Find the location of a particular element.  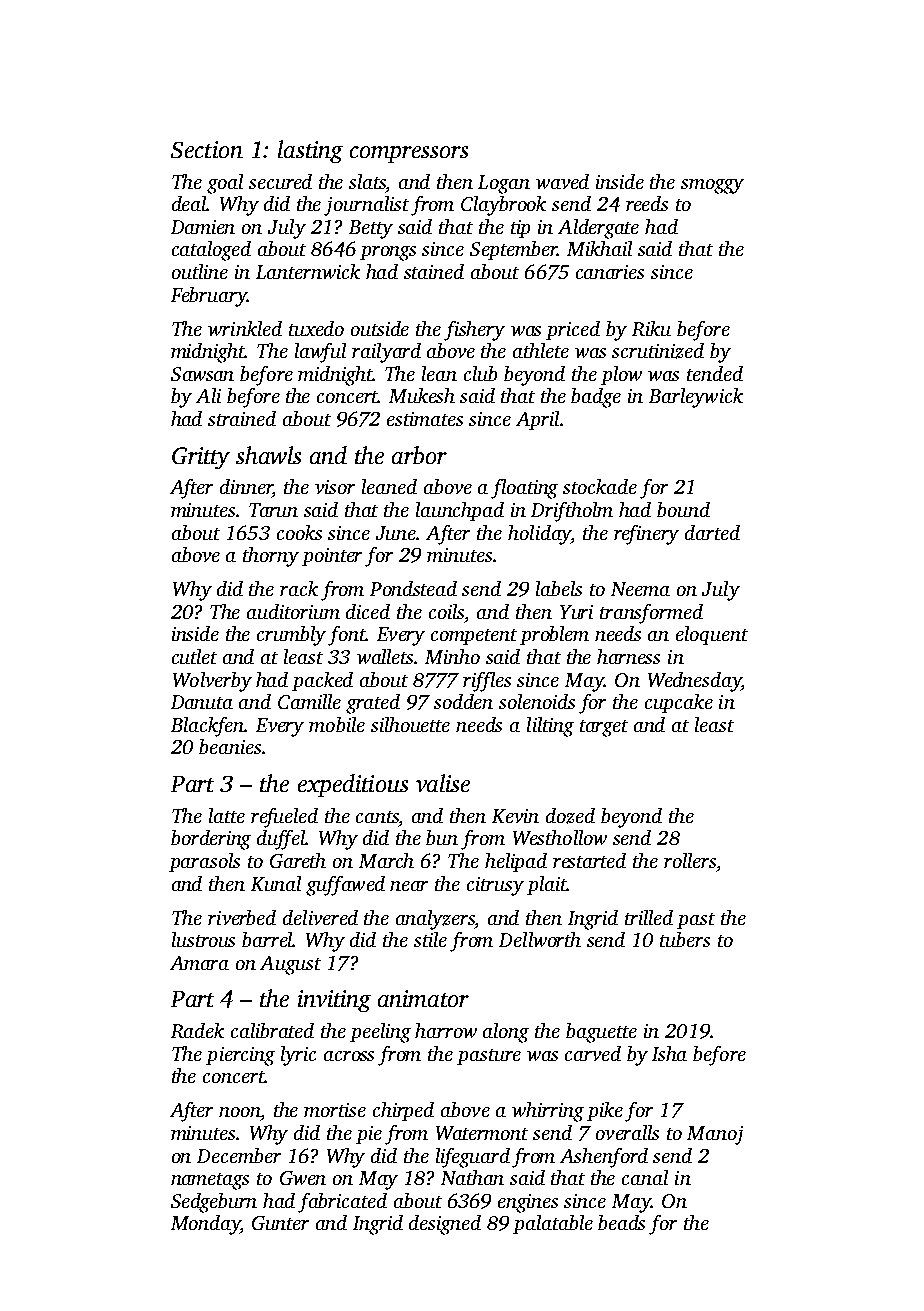

compressors is located at coordinates (409, 154).
